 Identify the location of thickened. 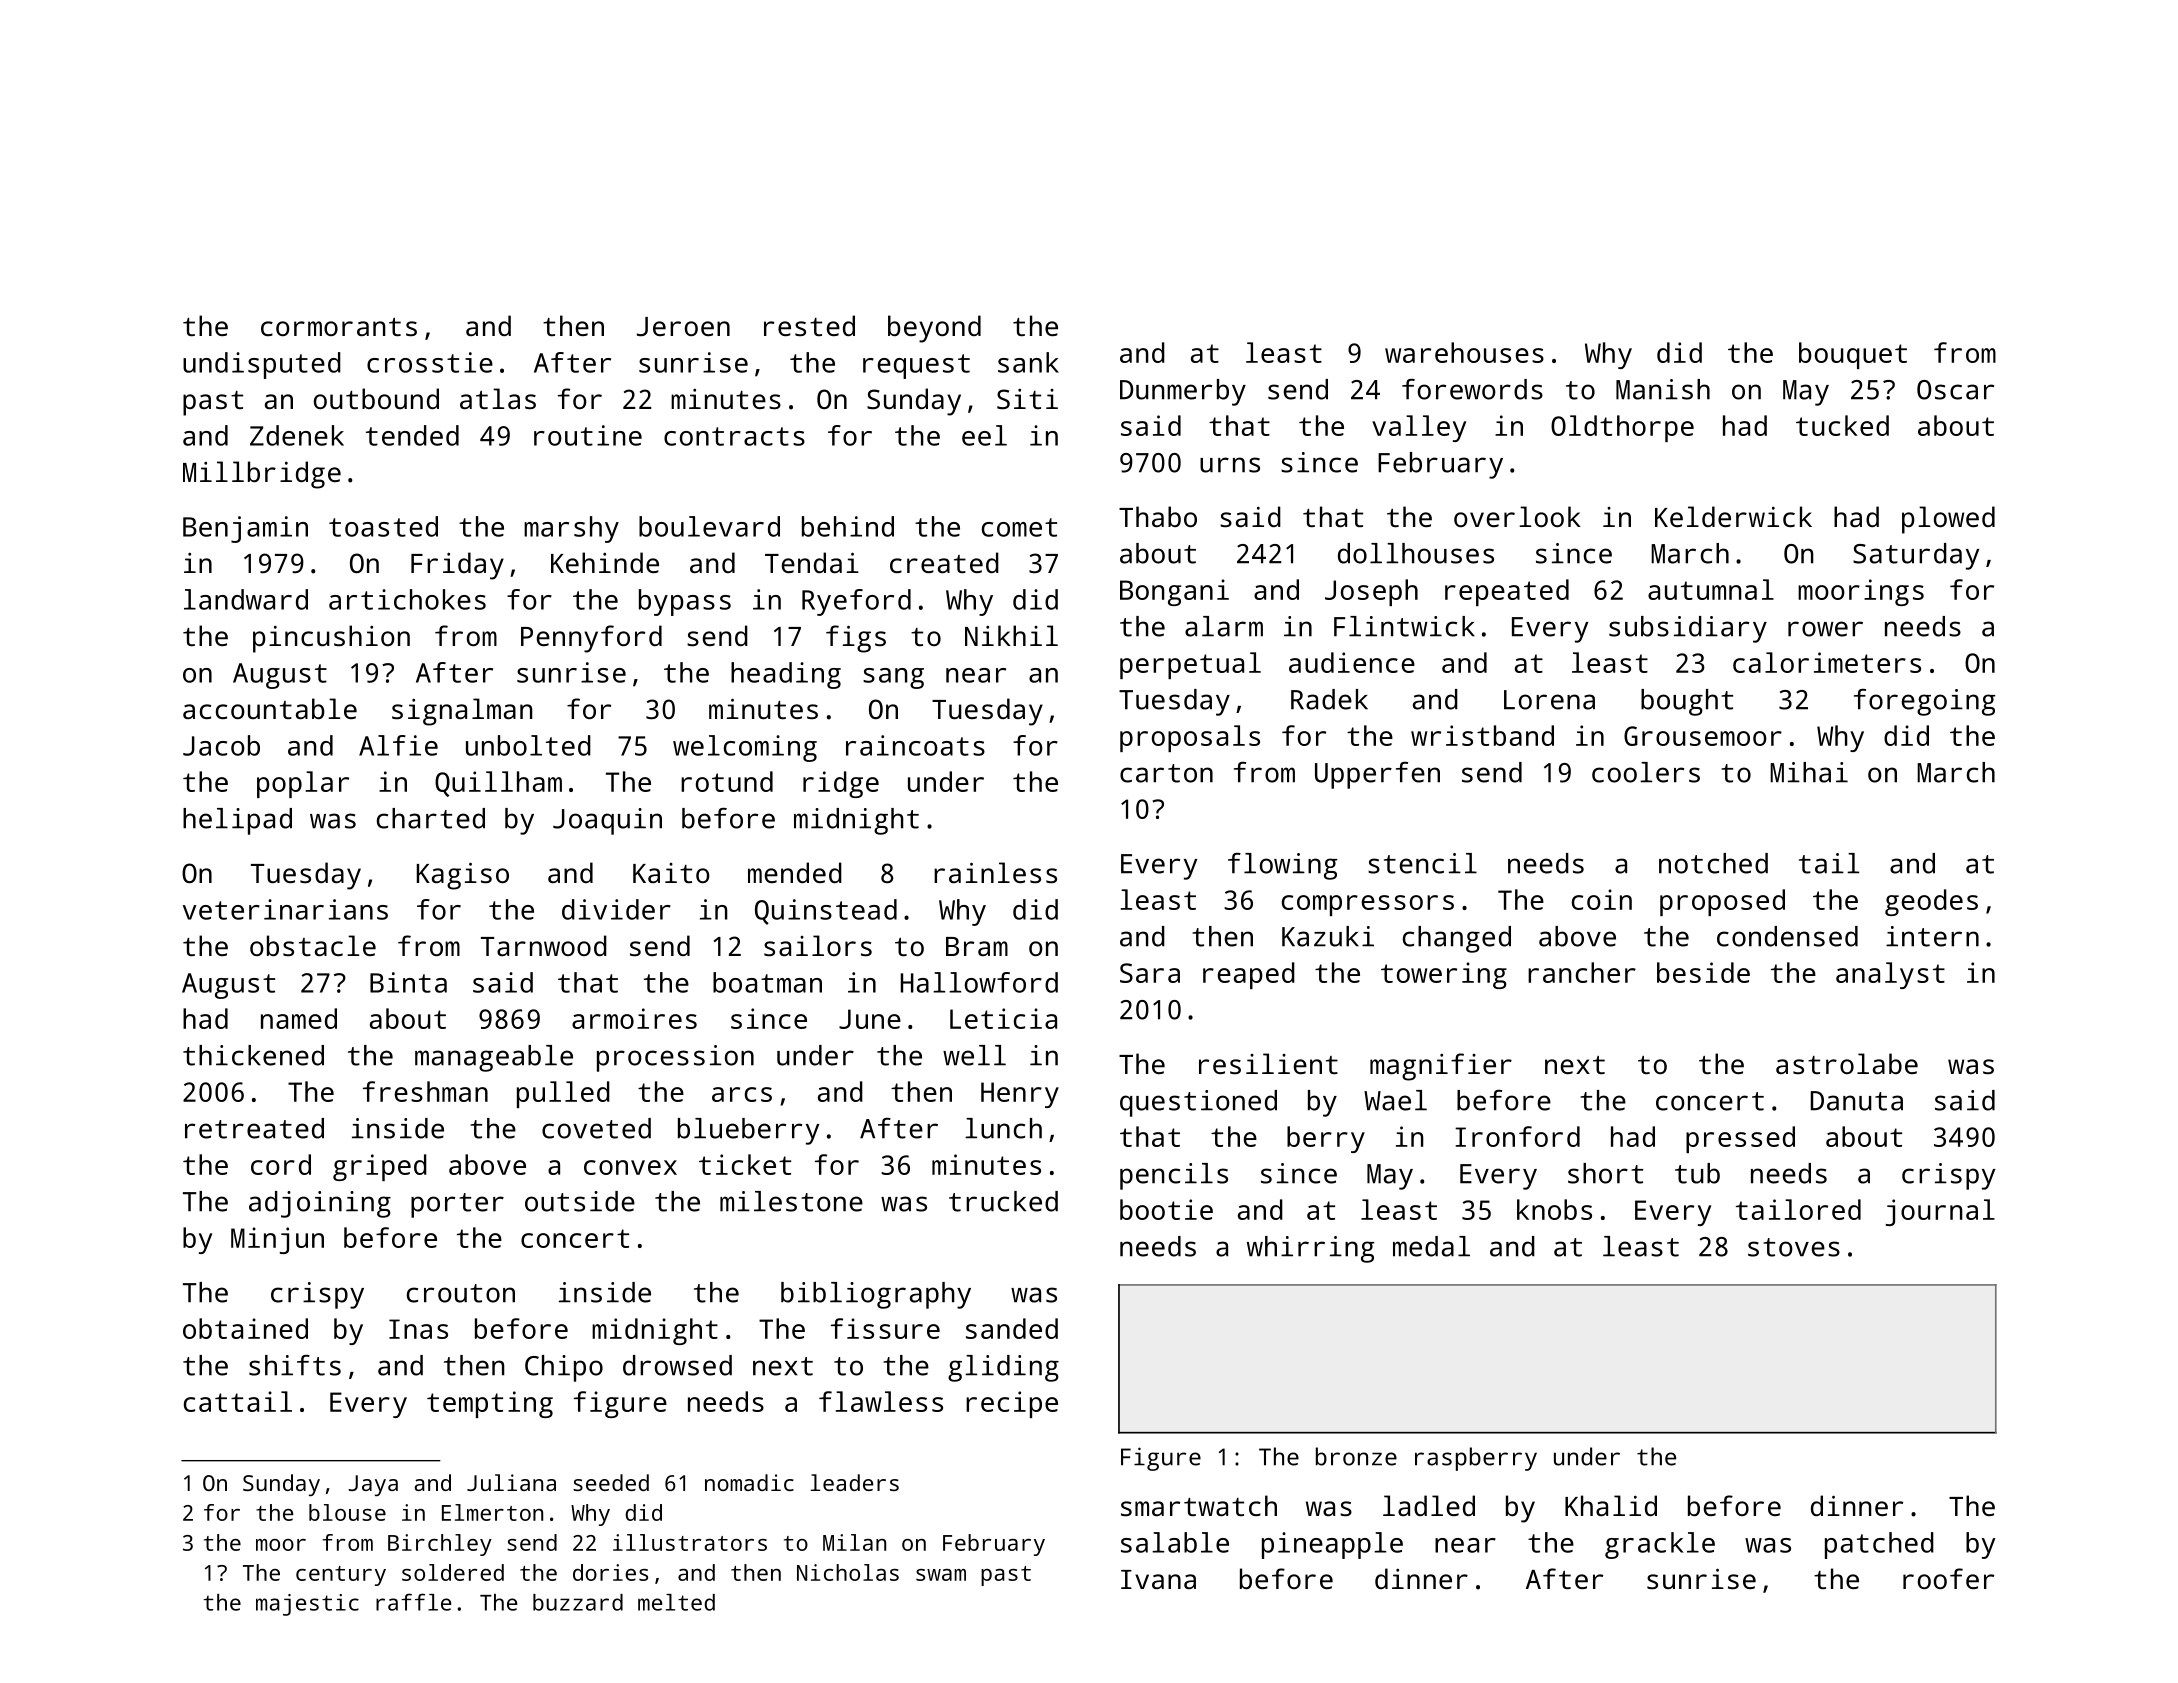
(253, 1055).
